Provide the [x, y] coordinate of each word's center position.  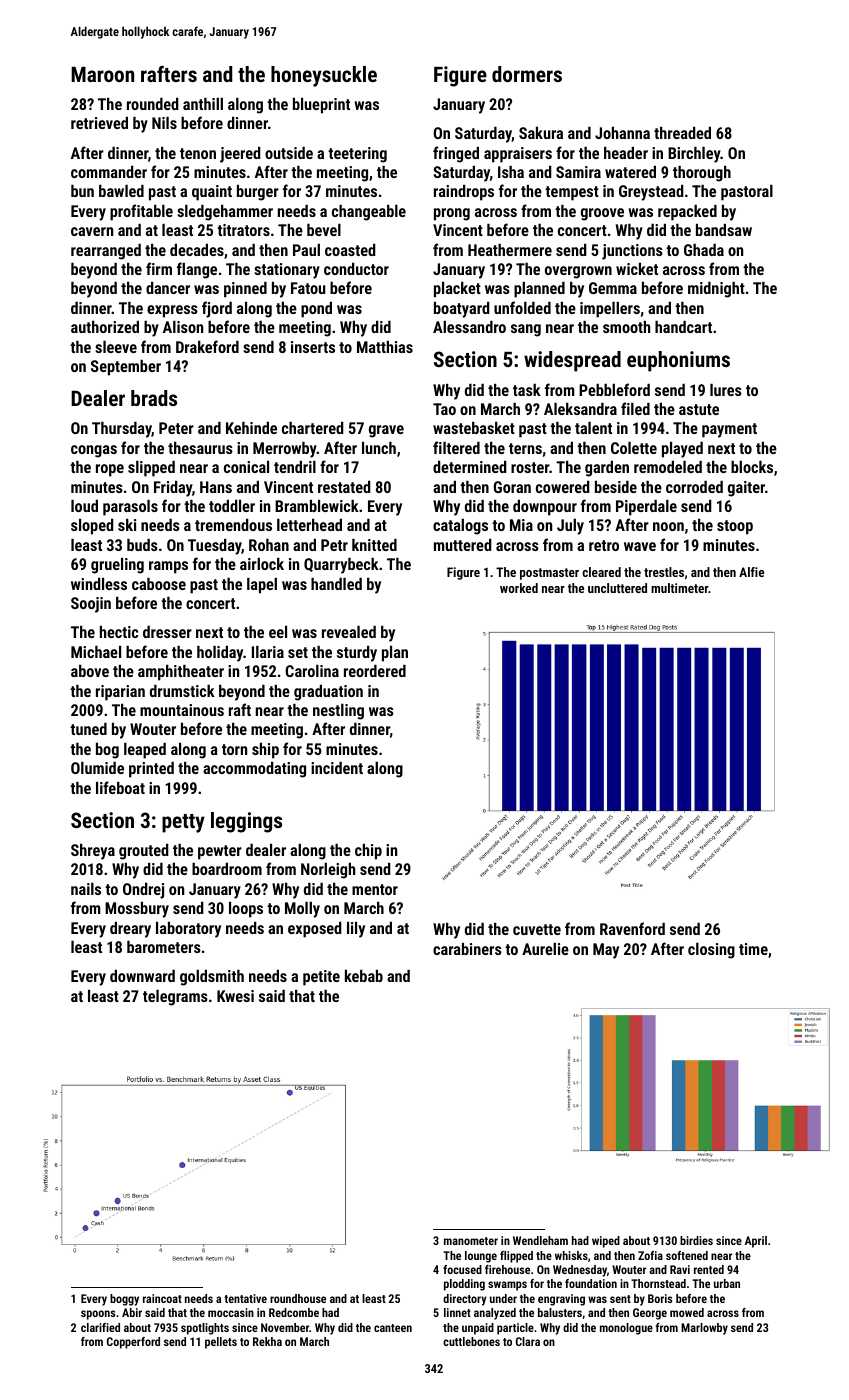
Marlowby [704, 1329]
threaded [682, 133]
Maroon [102, 74]
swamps [507, 1286]
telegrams [175, 998]
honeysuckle [324, 76]
